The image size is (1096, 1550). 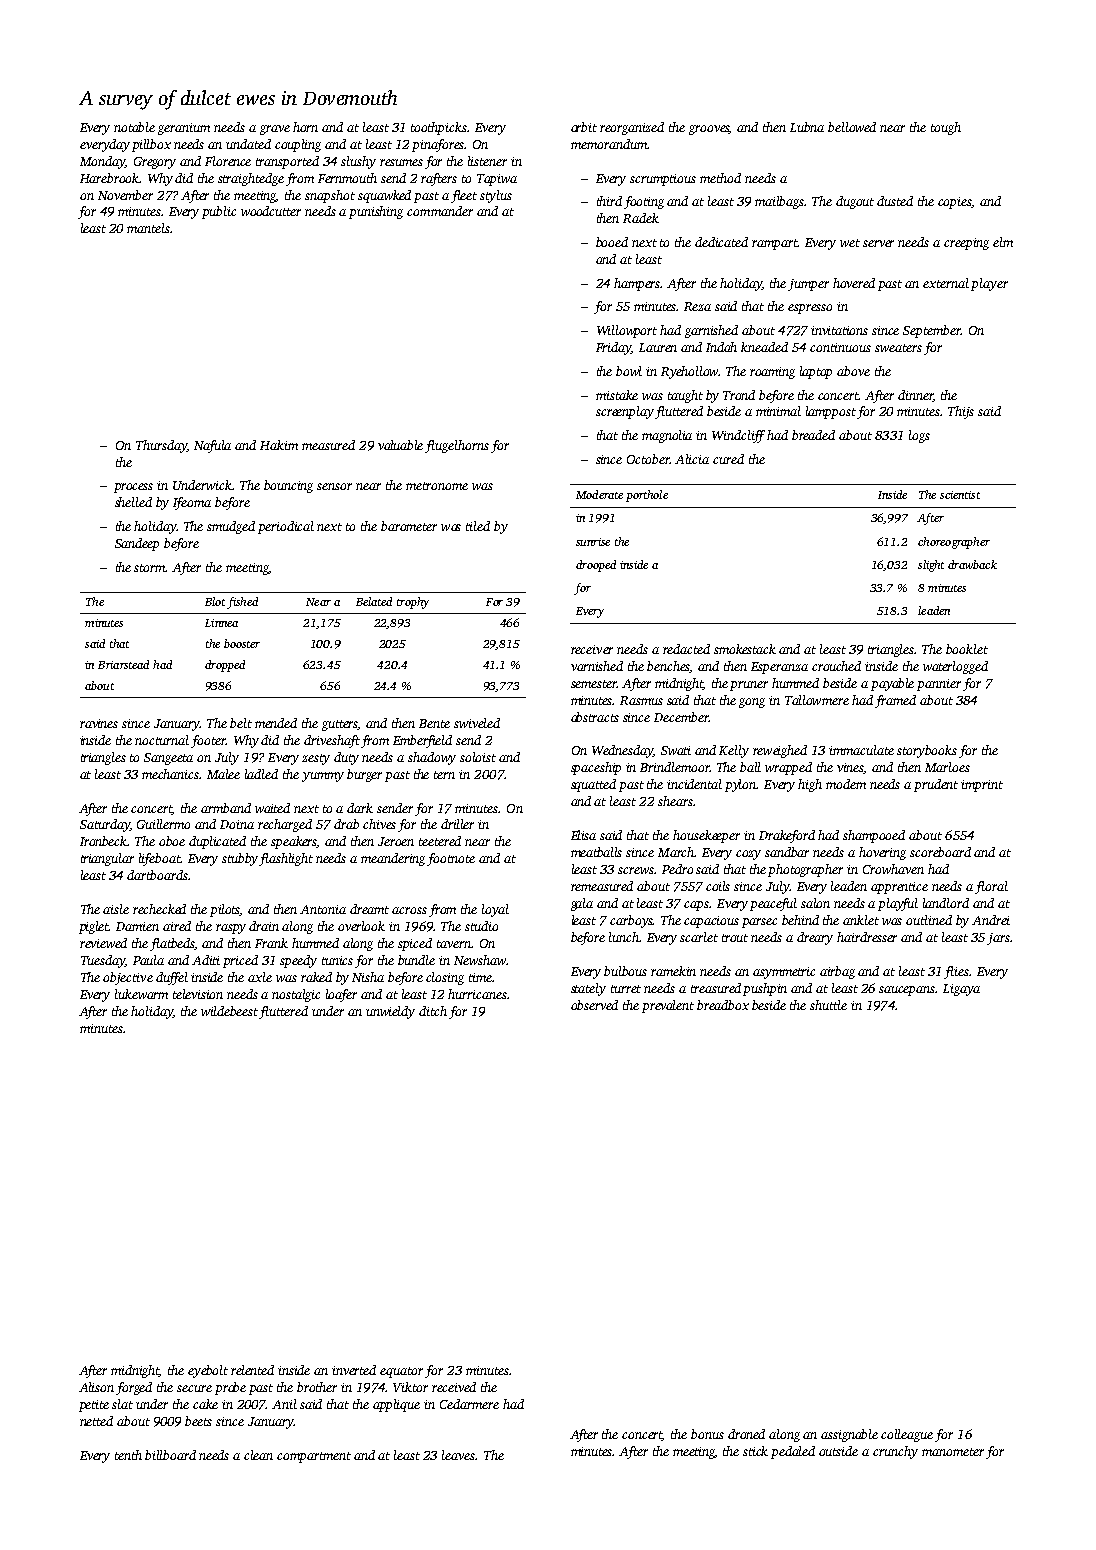 I want to click on choreographer, so click(x=954, y=543).
